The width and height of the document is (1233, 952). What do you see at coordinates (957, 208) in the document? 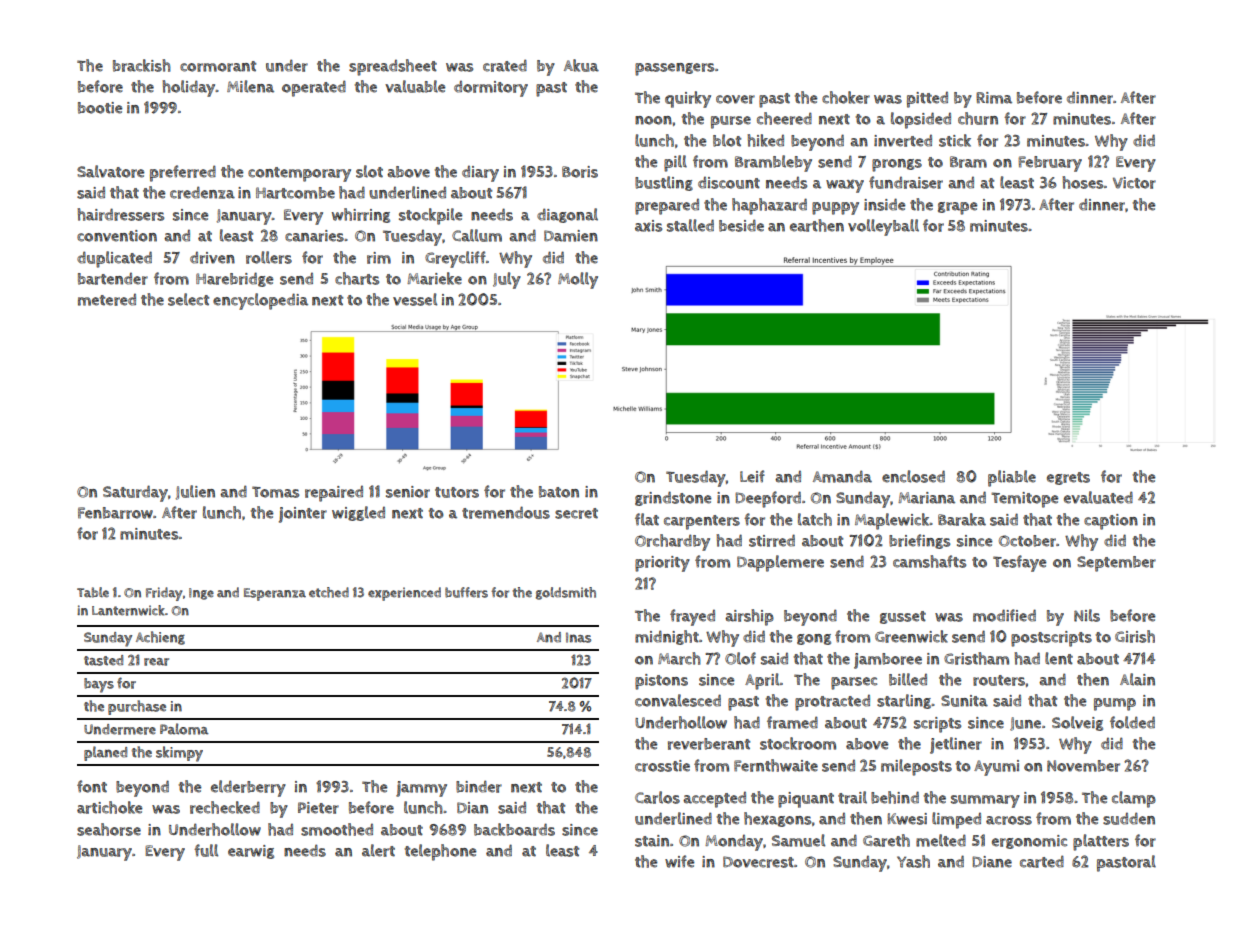
I see `grape` at bounding box center [957, 208].
